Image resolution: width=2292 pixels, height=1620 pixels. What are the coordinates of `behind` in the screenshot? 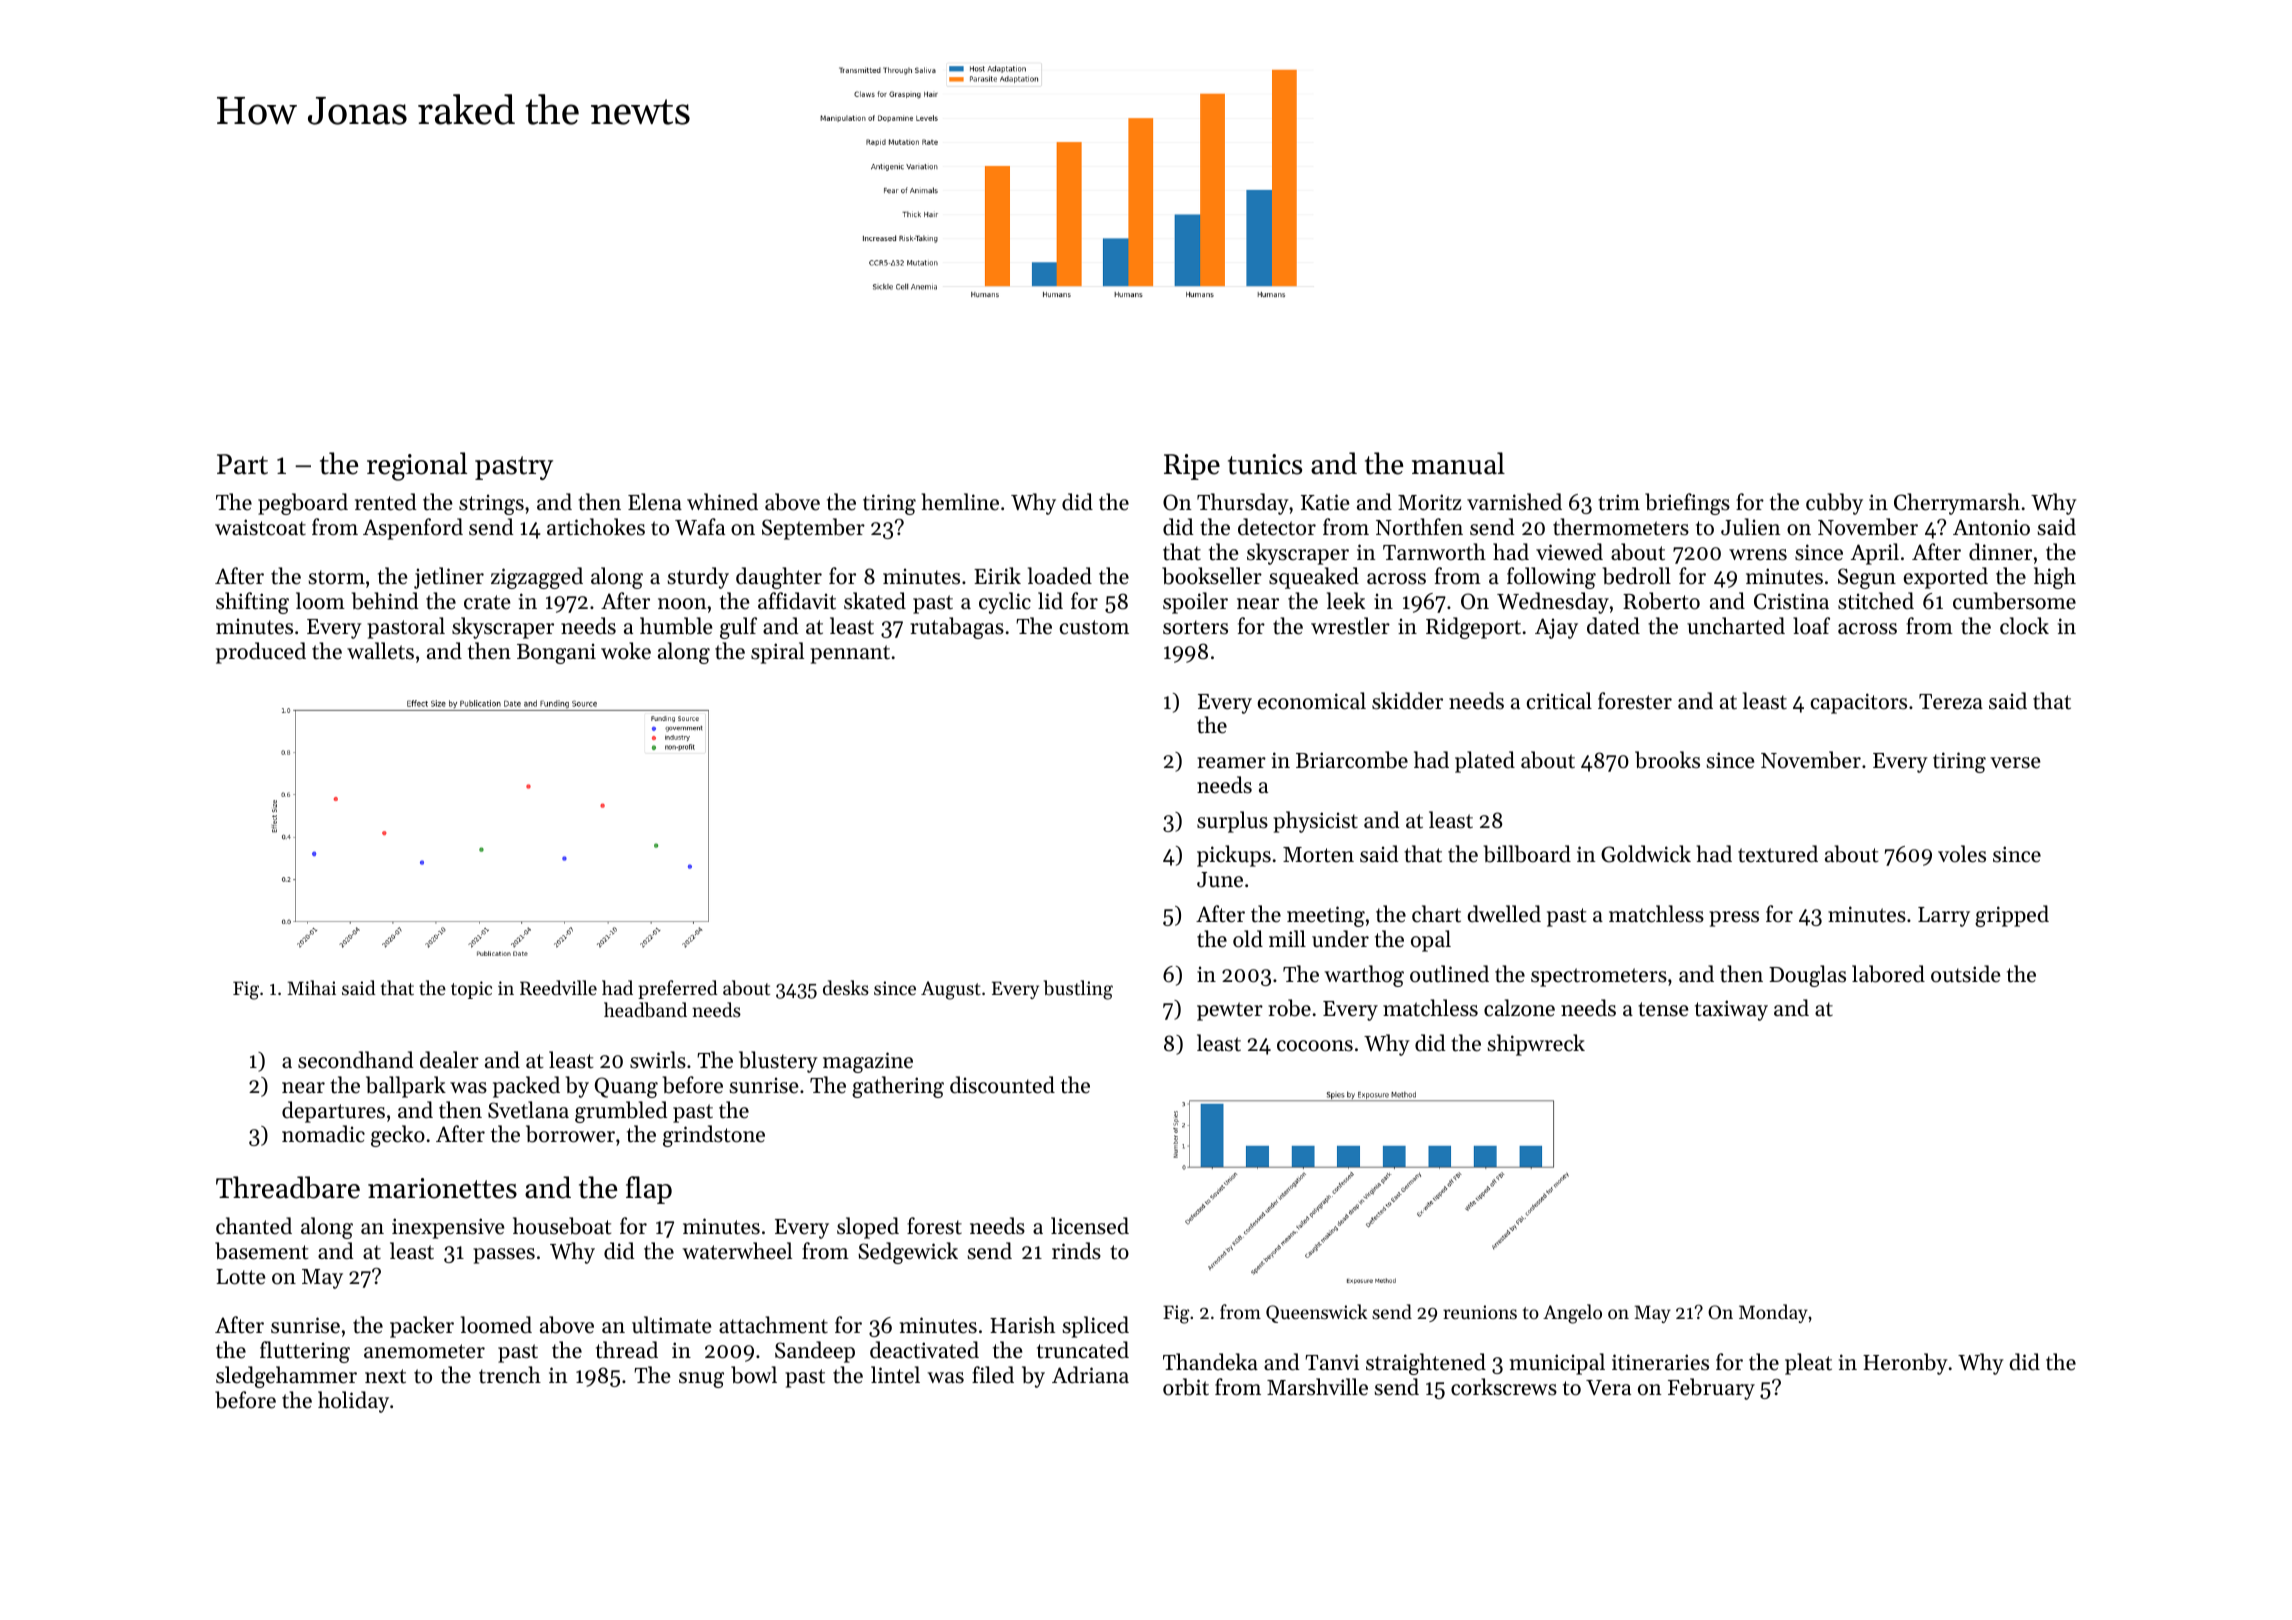 It's located at (385, 601).
